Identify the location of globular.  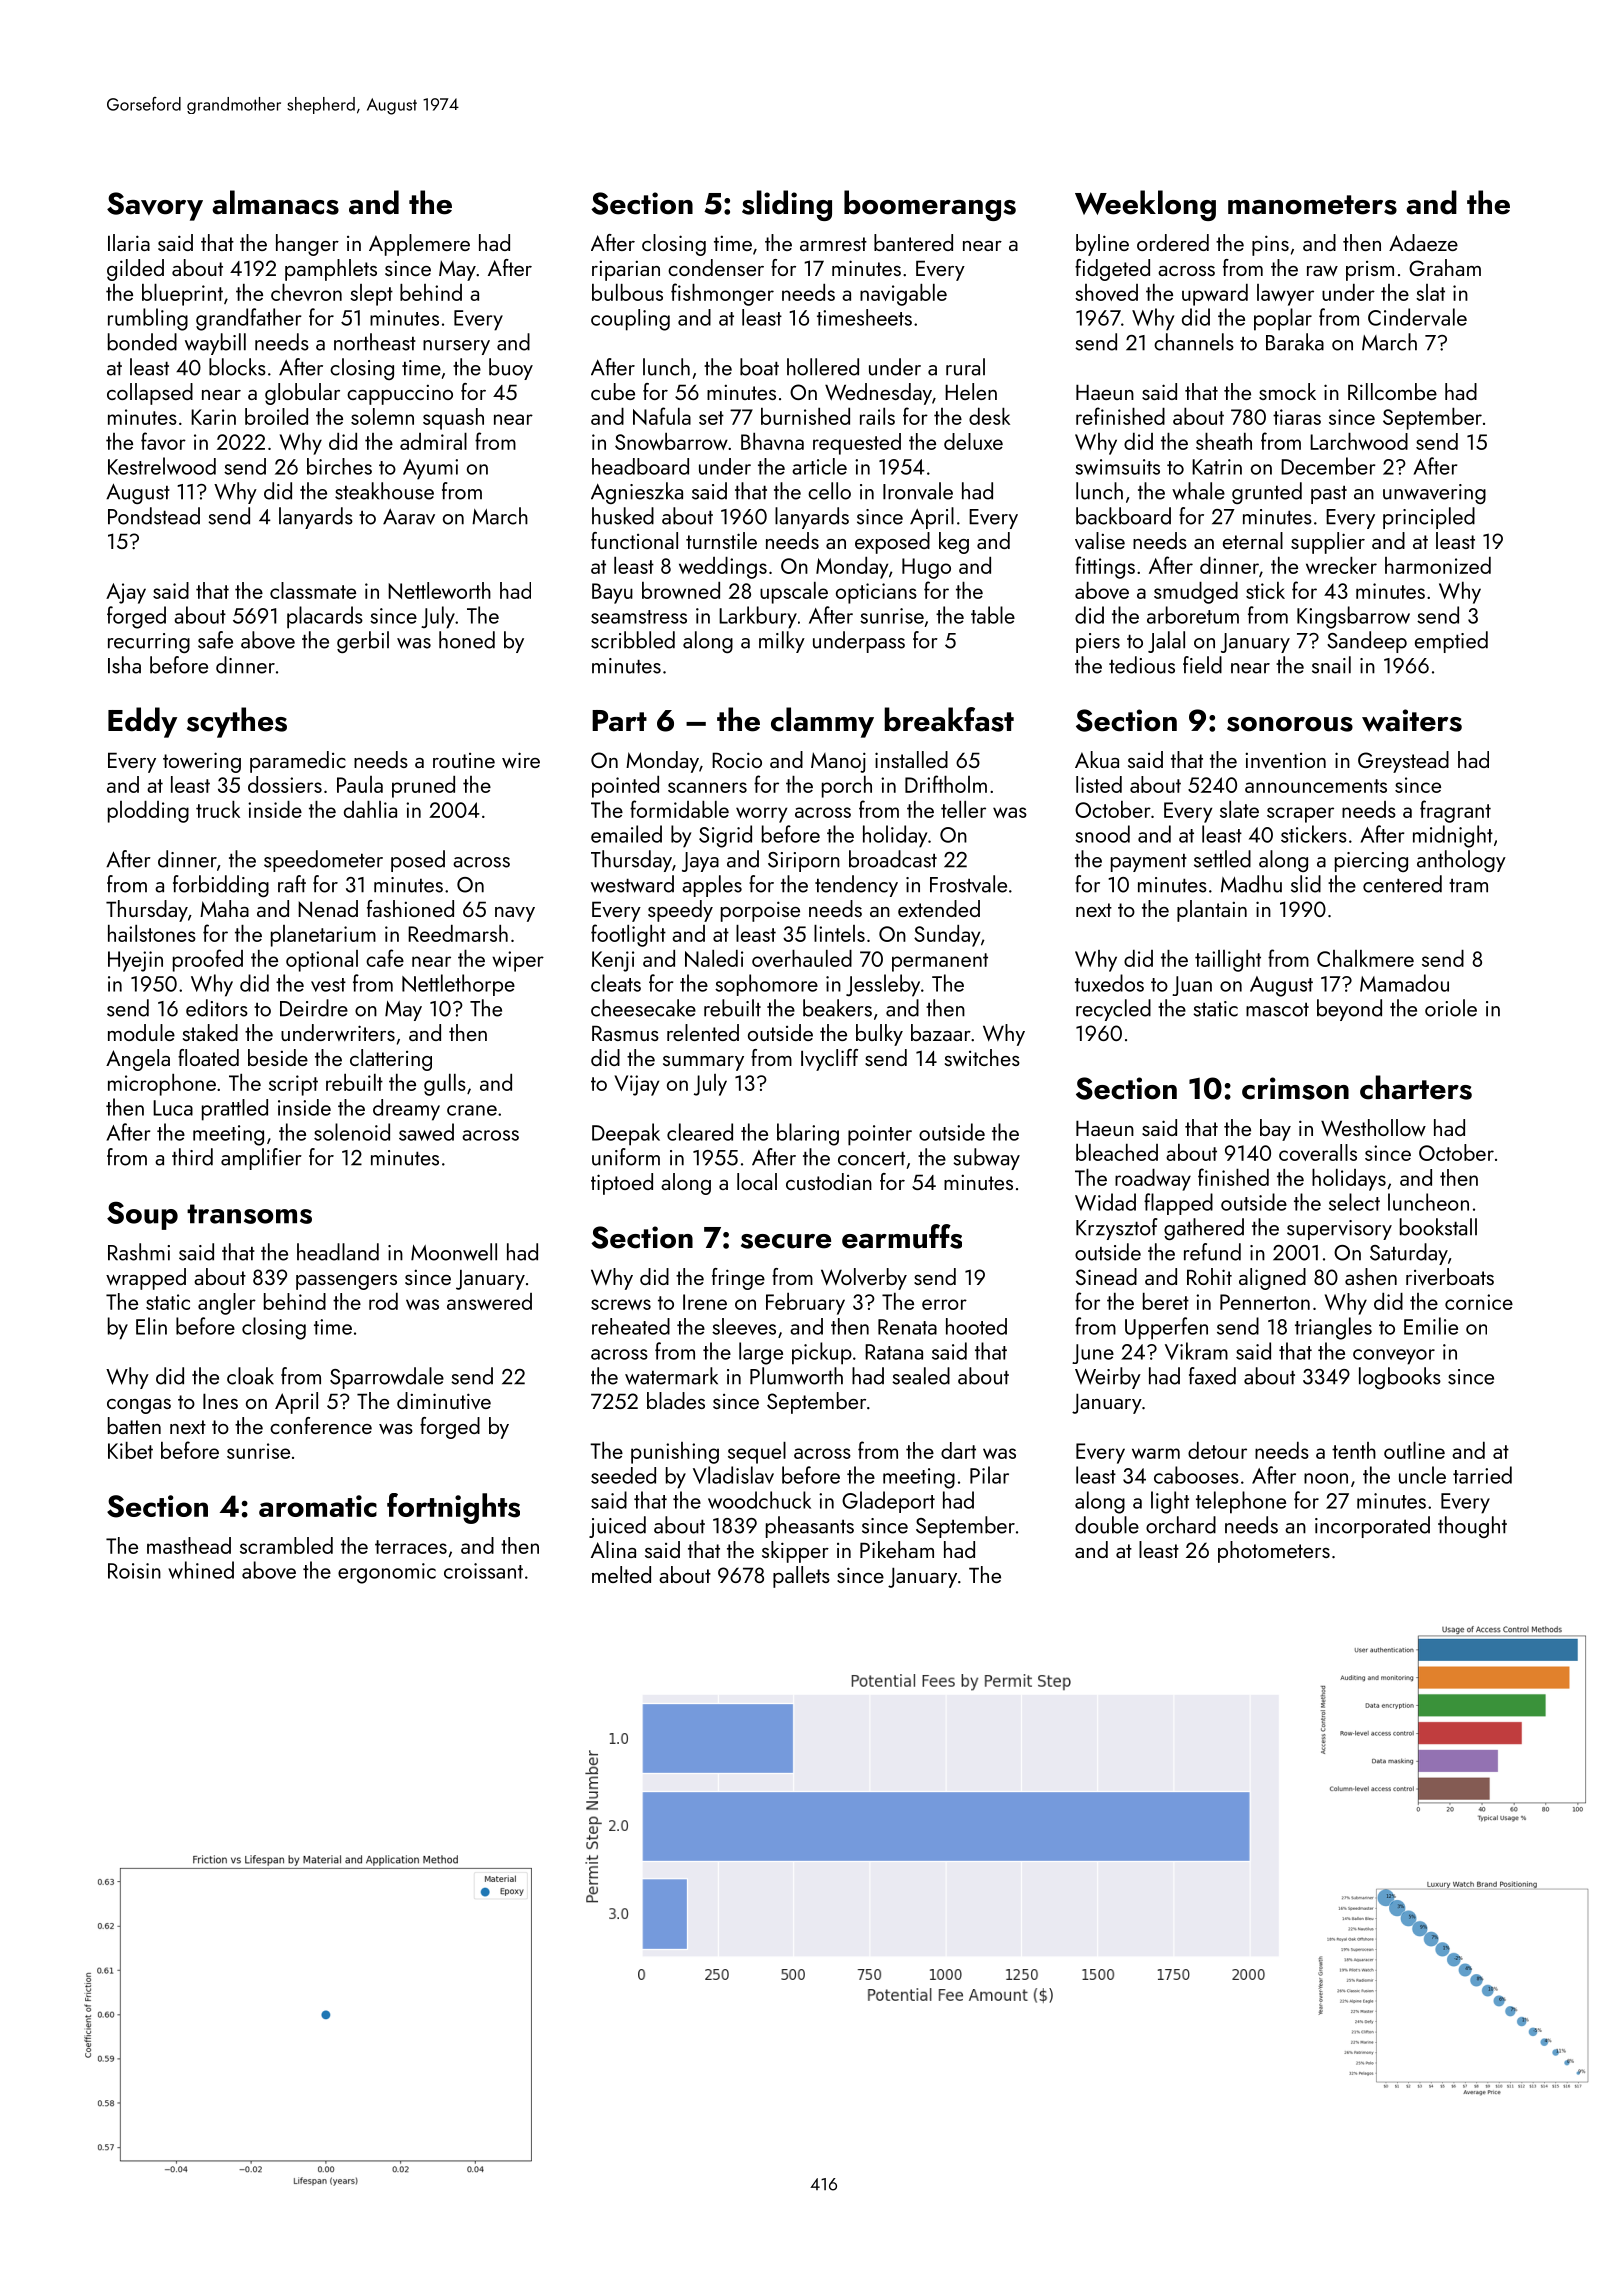
(302, 394).
